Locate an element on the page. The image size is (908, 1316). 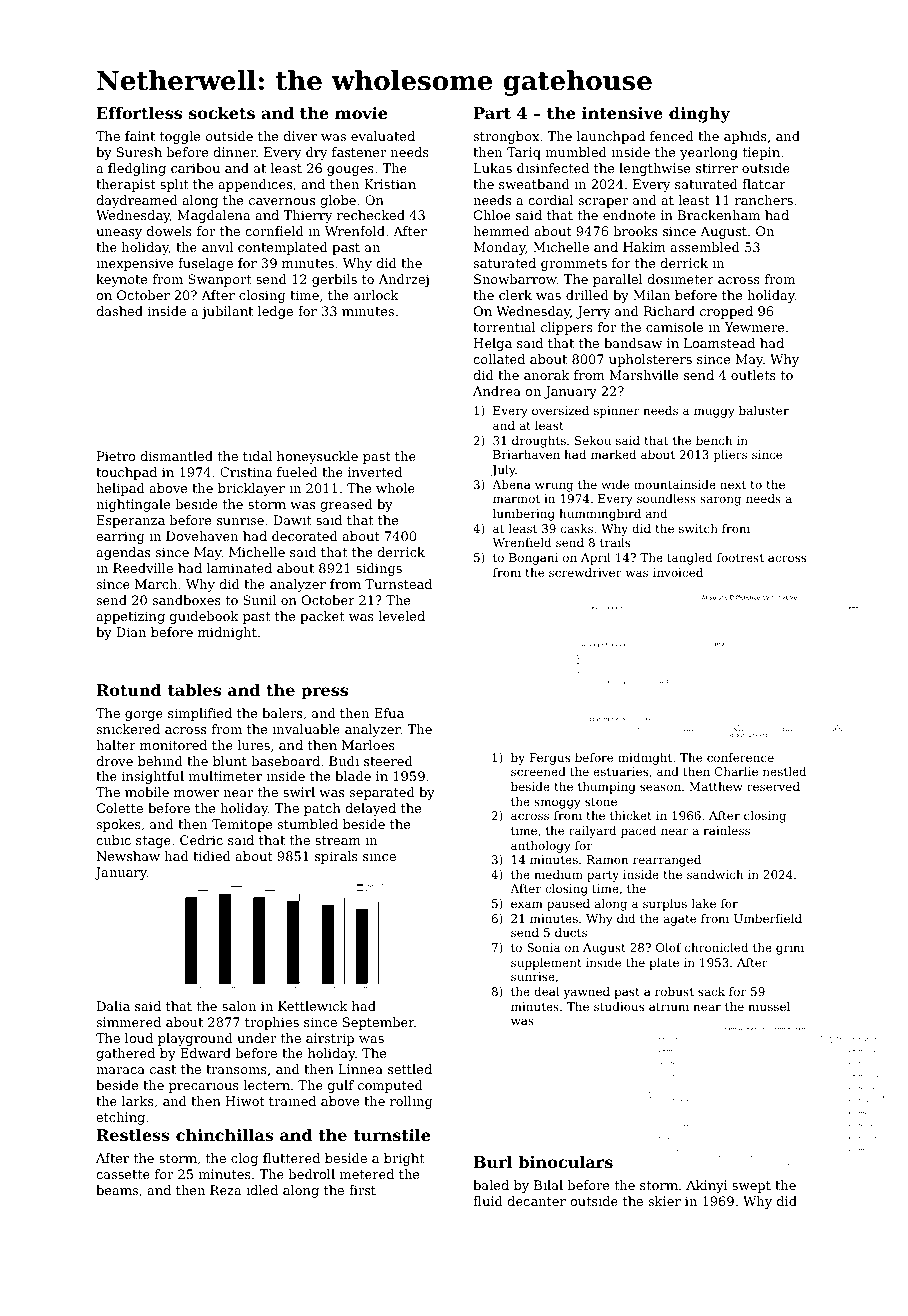
cubic is located at coordinates (113, 840).
